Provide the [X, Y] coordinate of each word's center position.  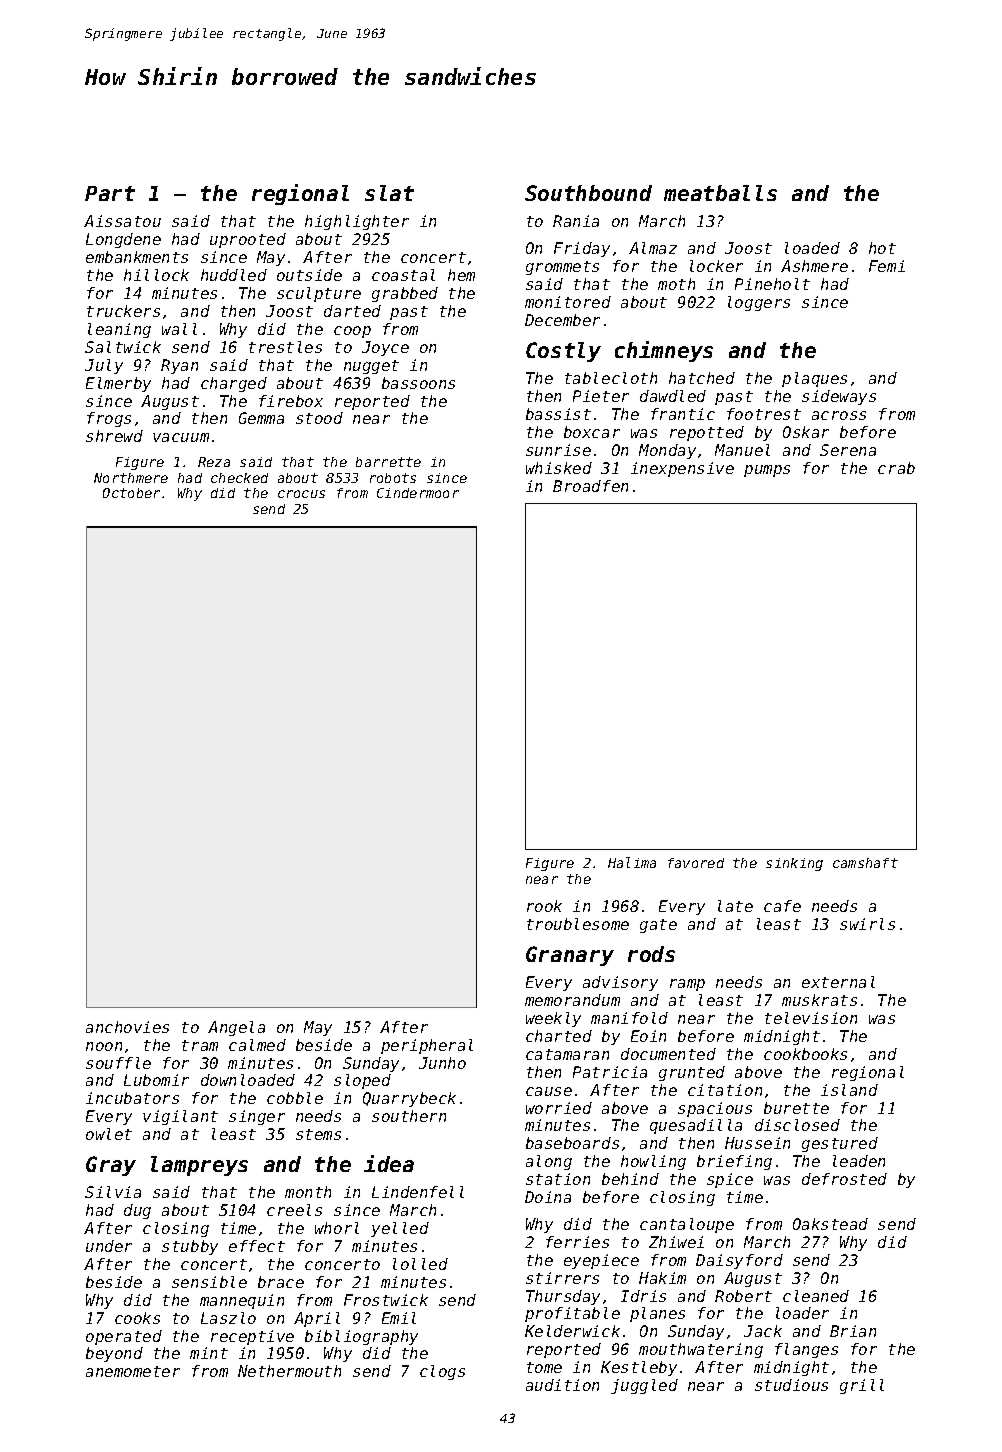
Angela [236, 1028]
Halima [632, 862]
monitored [568, 302]
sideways [839, 397]
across [839, 415]
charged [234, 384]
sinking [794, 864]
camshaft [865, 863]
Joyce [385, 348]
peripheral [427, 1046]
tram [200, 1045]
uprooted [248, 240]
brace [281, 1282]
